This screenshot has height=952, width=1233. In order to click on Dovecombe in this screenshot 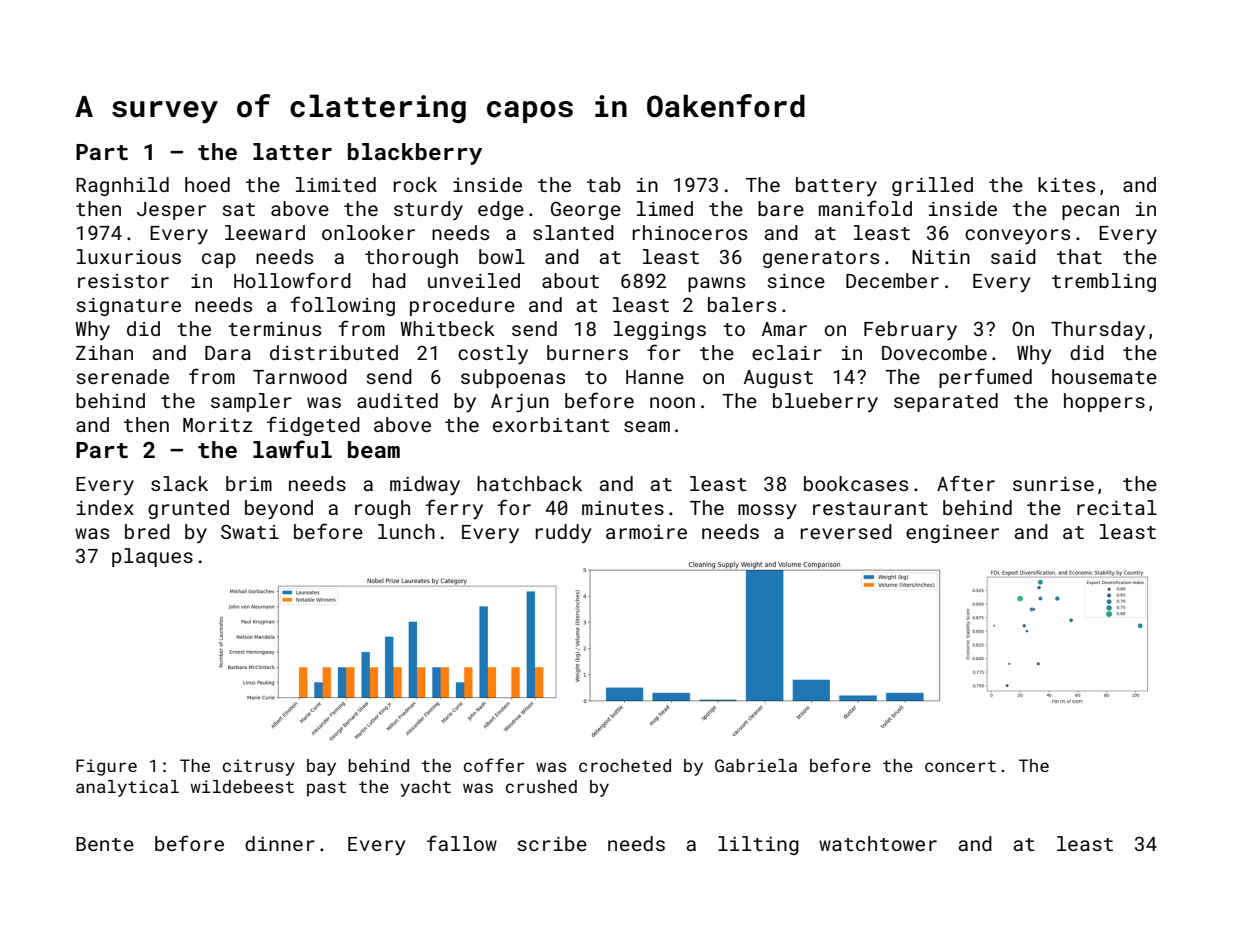, I will do `click(934, 352)`.
